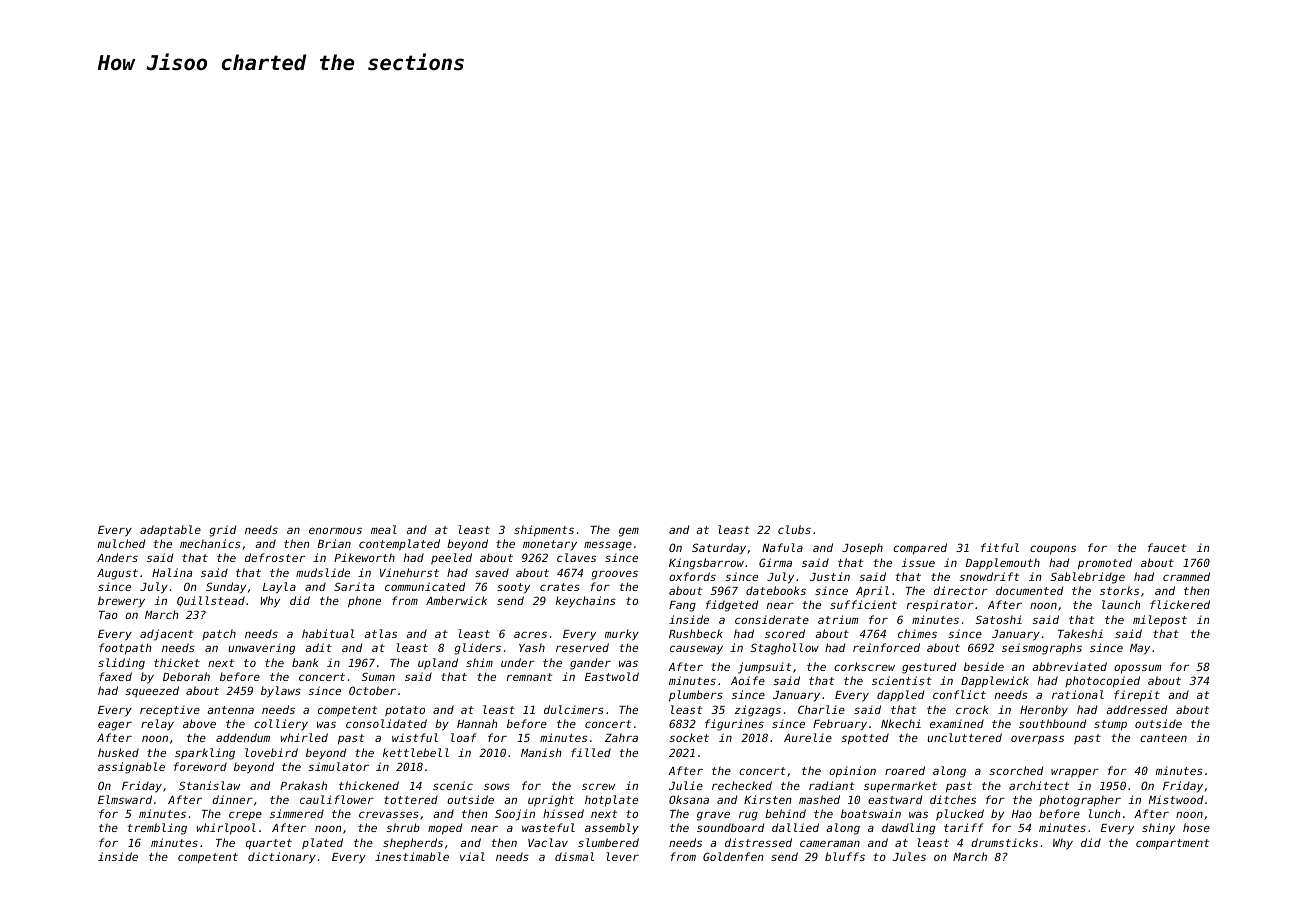 The width and height of the screenshot is (1308, 924). What do you see at coordinates (1172, 844) in the screenshot?
I see `compartment` at bounding box center [1172, 844].
